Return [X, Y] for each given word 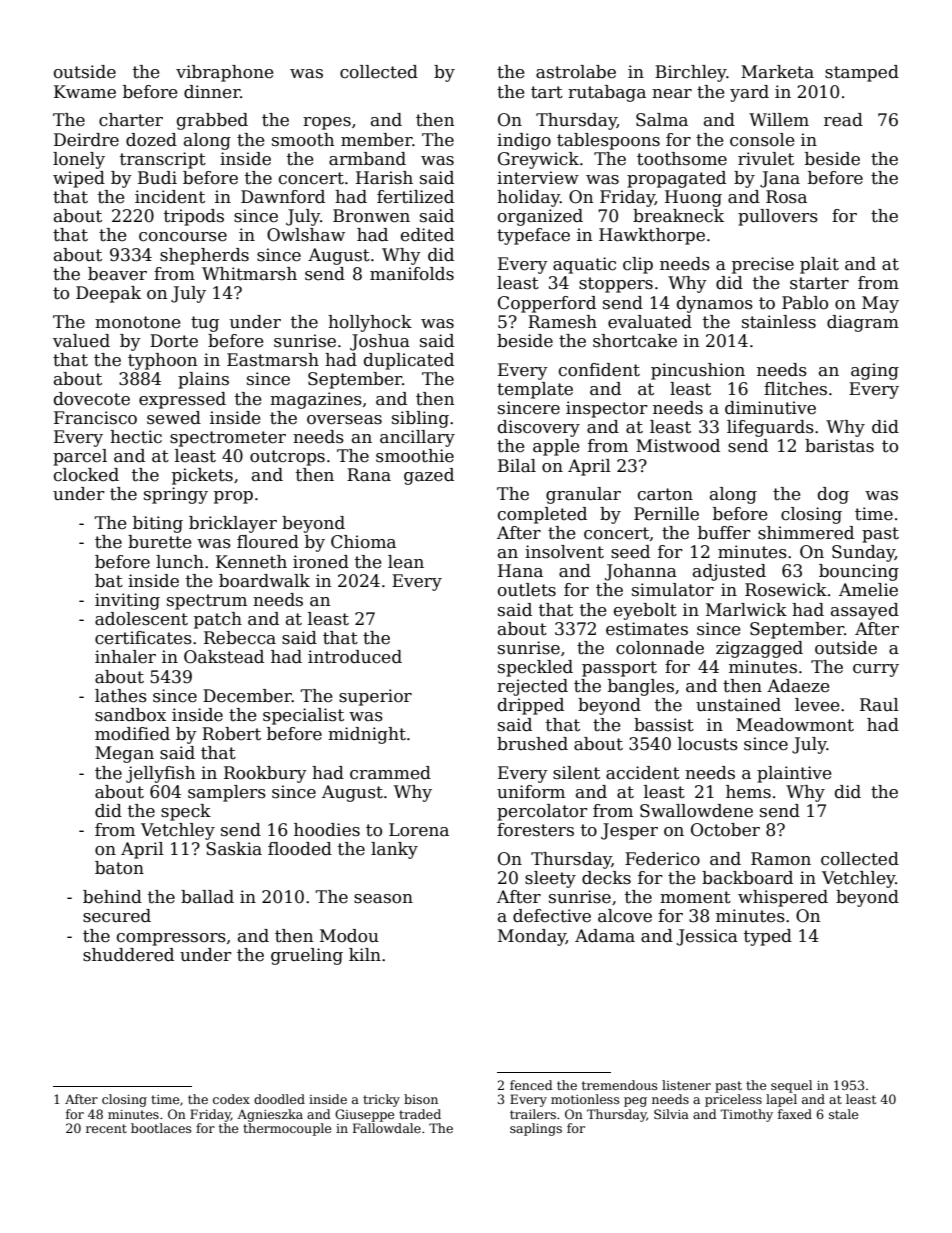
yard [749, 93]
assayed [865, 611]
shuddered [128, 955]
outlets [527, 590]
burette [160, 542]
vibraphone [225, 73]
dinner [212, 92]
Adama [605, 936]
